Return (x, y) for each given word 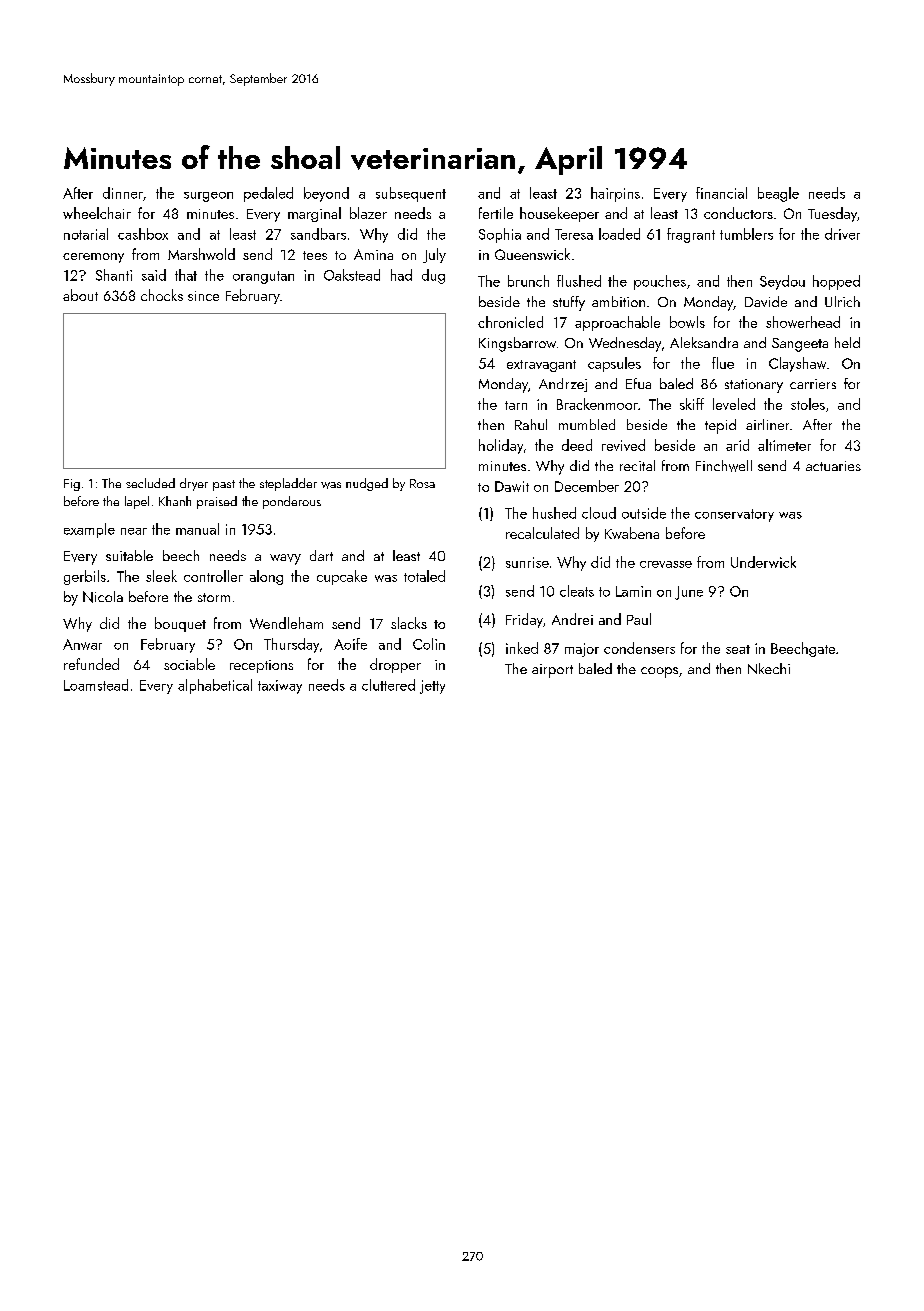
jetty (432, 687)
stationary (754, 386)
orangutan (263, 277)
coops (659, 672)
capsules (614, 364)
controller (213, 576)
